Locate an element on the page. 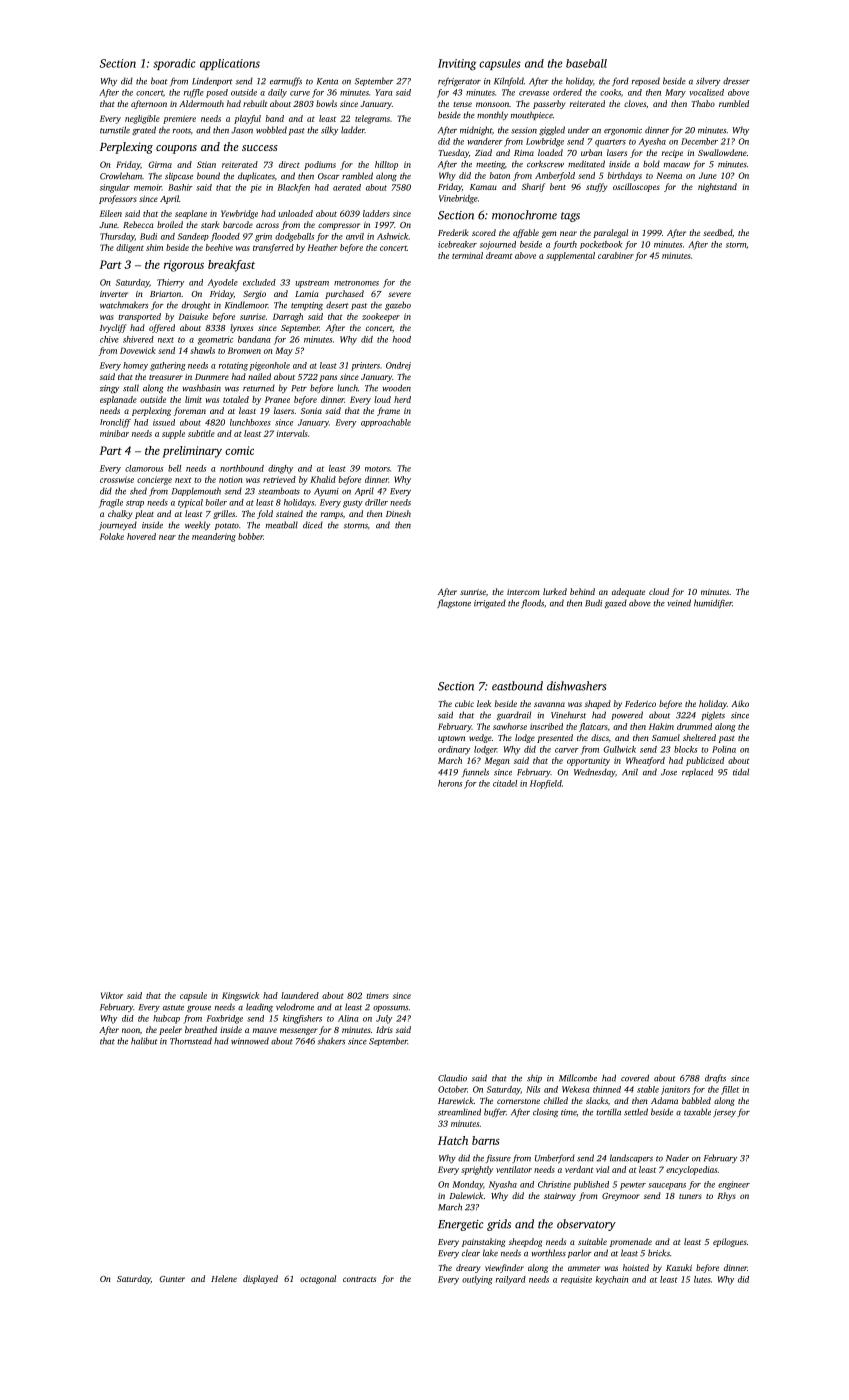 Image resolution: width=849 pixels, height=1400 pixels. Inviting is located at coordinates (457, 65).
